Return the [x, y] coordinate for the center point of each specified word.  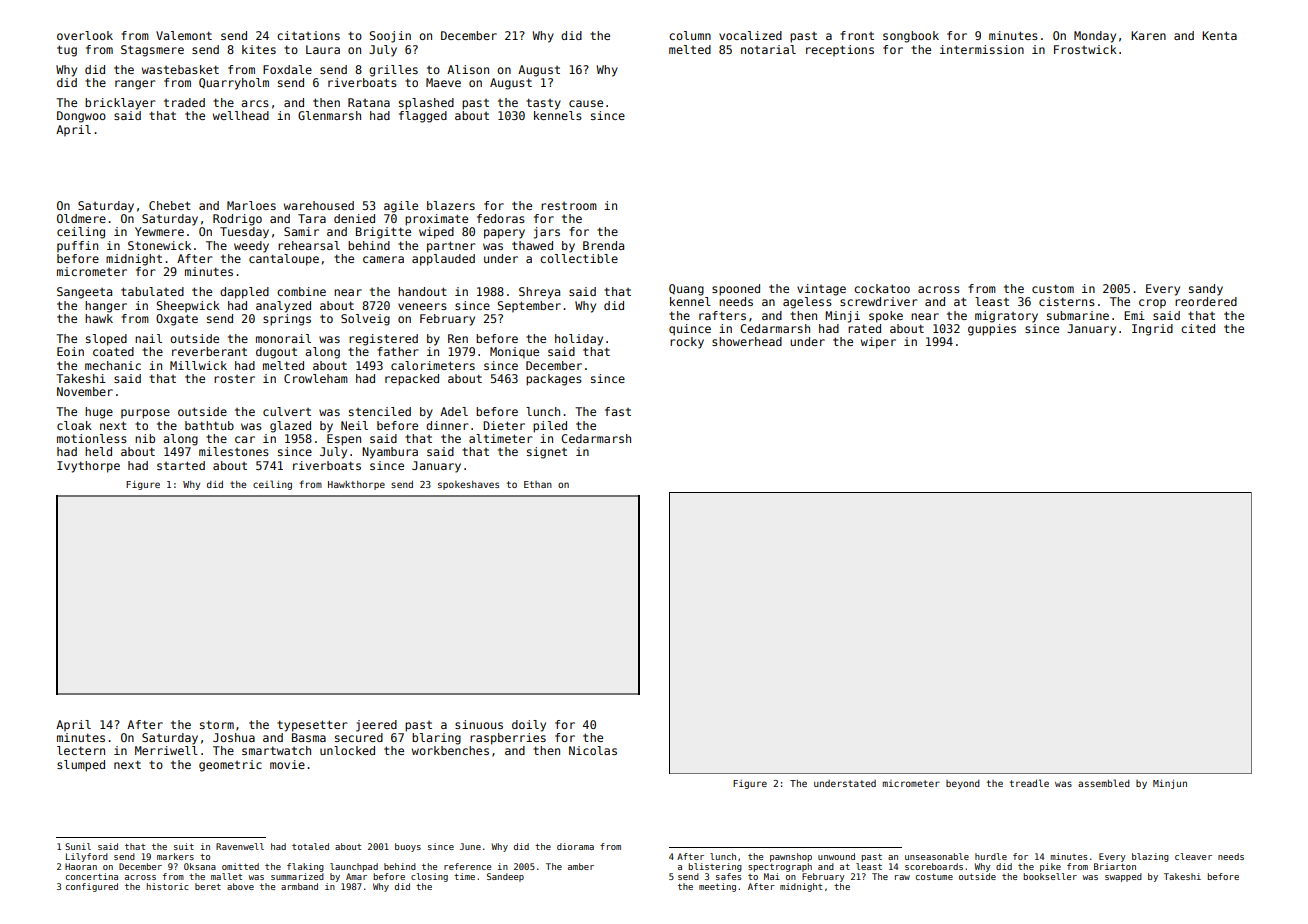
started [181, 465]
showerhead [747, 341]
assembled [1104, 783]
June [470, 846]
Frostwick [1085, 49]
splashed [426, 104]
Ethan [538, 484]
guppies [992, 330]
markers [175, 856]
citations [308, 35]
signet [547, 453]
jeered [376, 726]
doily [529, 726]
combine [301, 291]
